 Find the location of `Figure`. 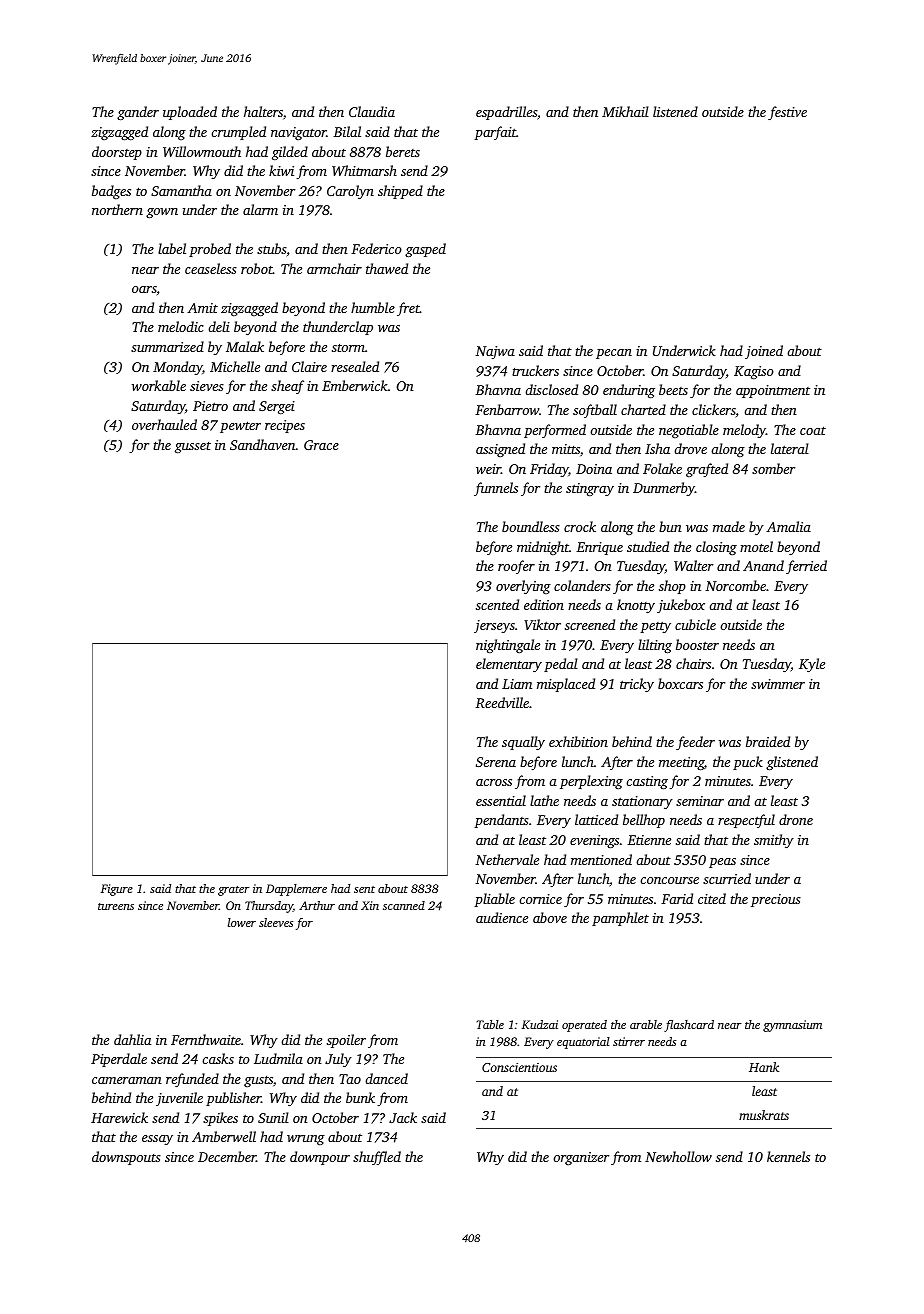

Figure is located at coordinates (117, 890).
